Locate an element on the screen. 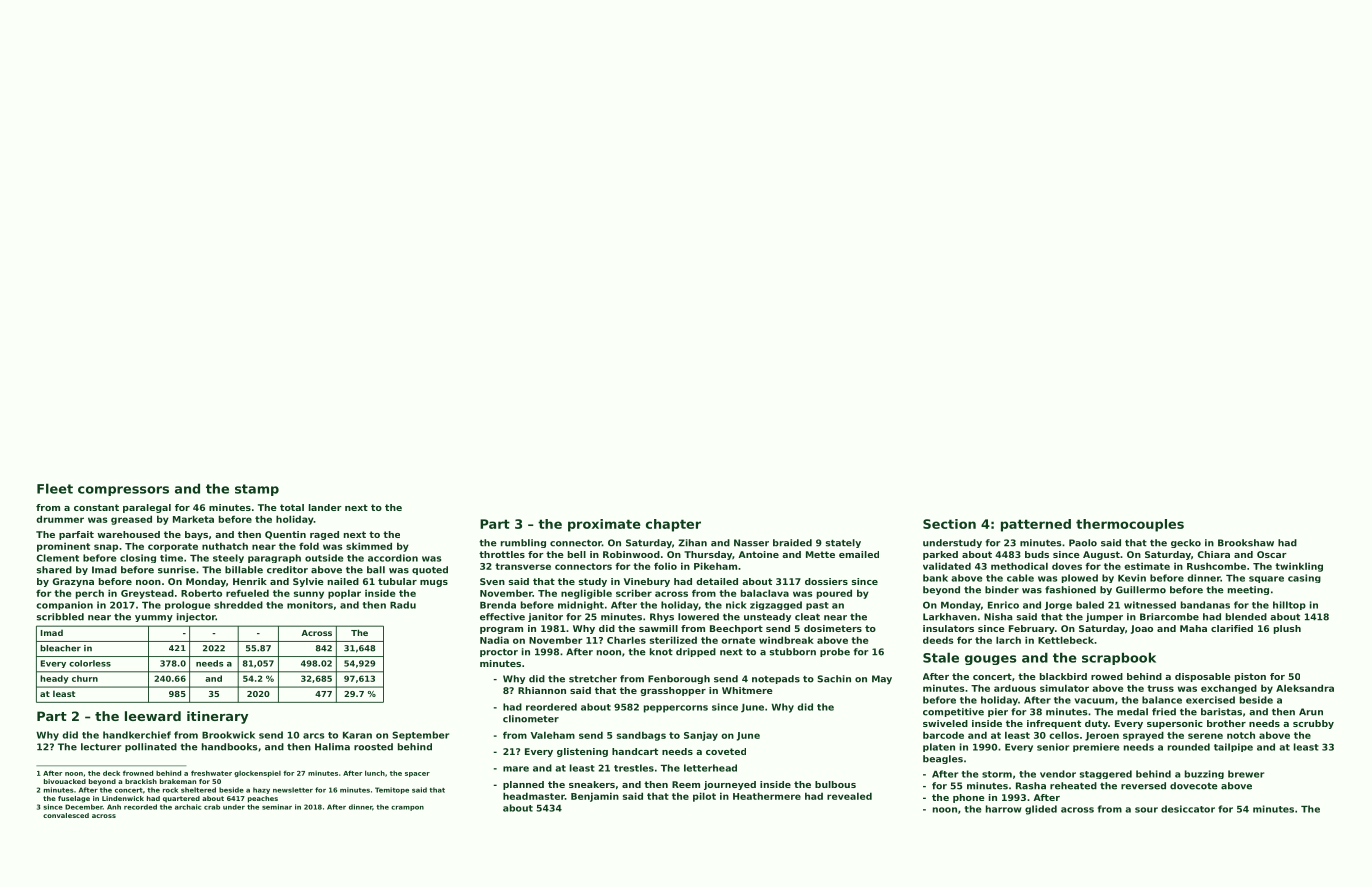 Image resolution: width=1372 pixels, height=887 pixels. sunrise is located at coordinates (177, 570).
